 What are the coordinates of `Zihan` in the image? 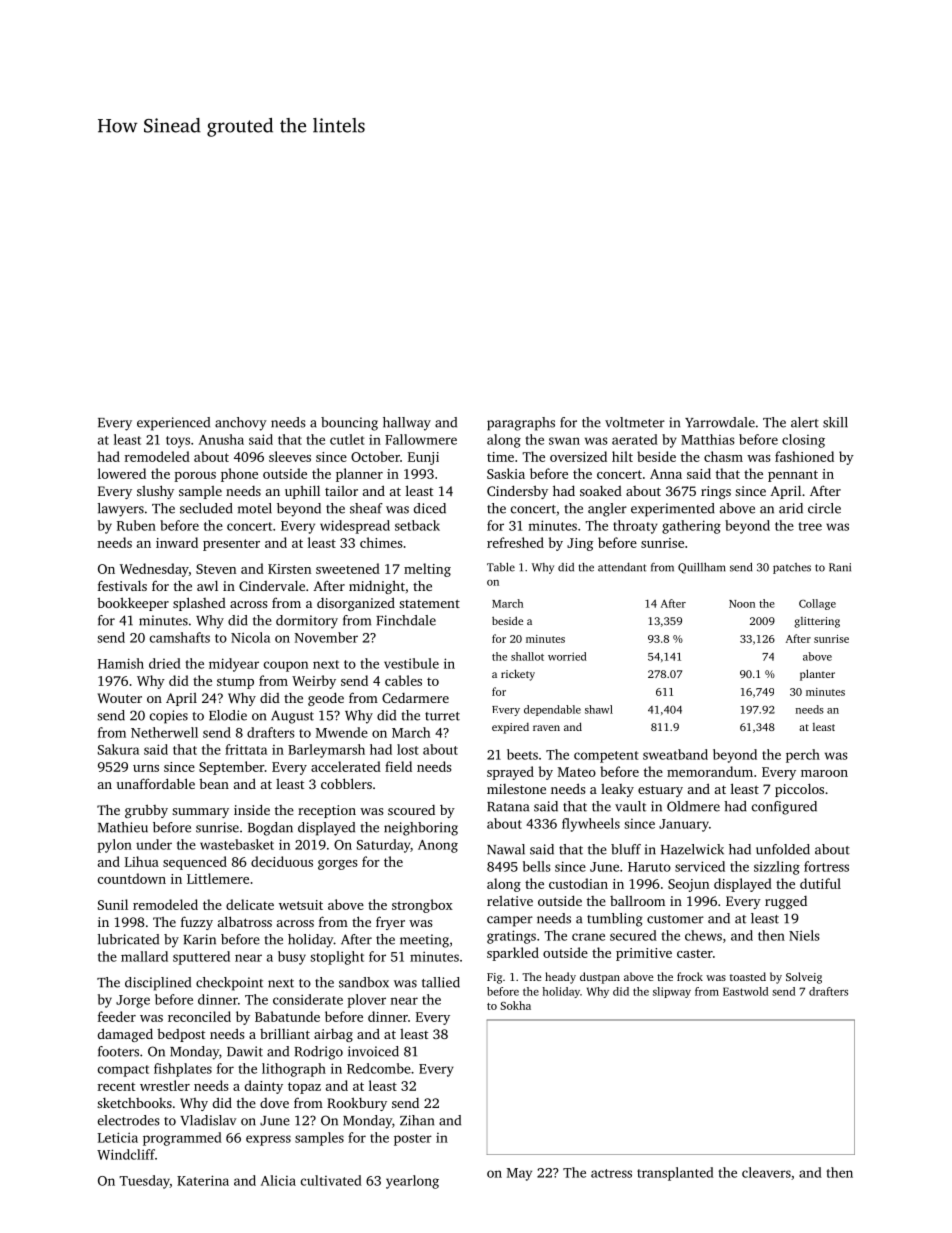 It's located at (417, 1120).
